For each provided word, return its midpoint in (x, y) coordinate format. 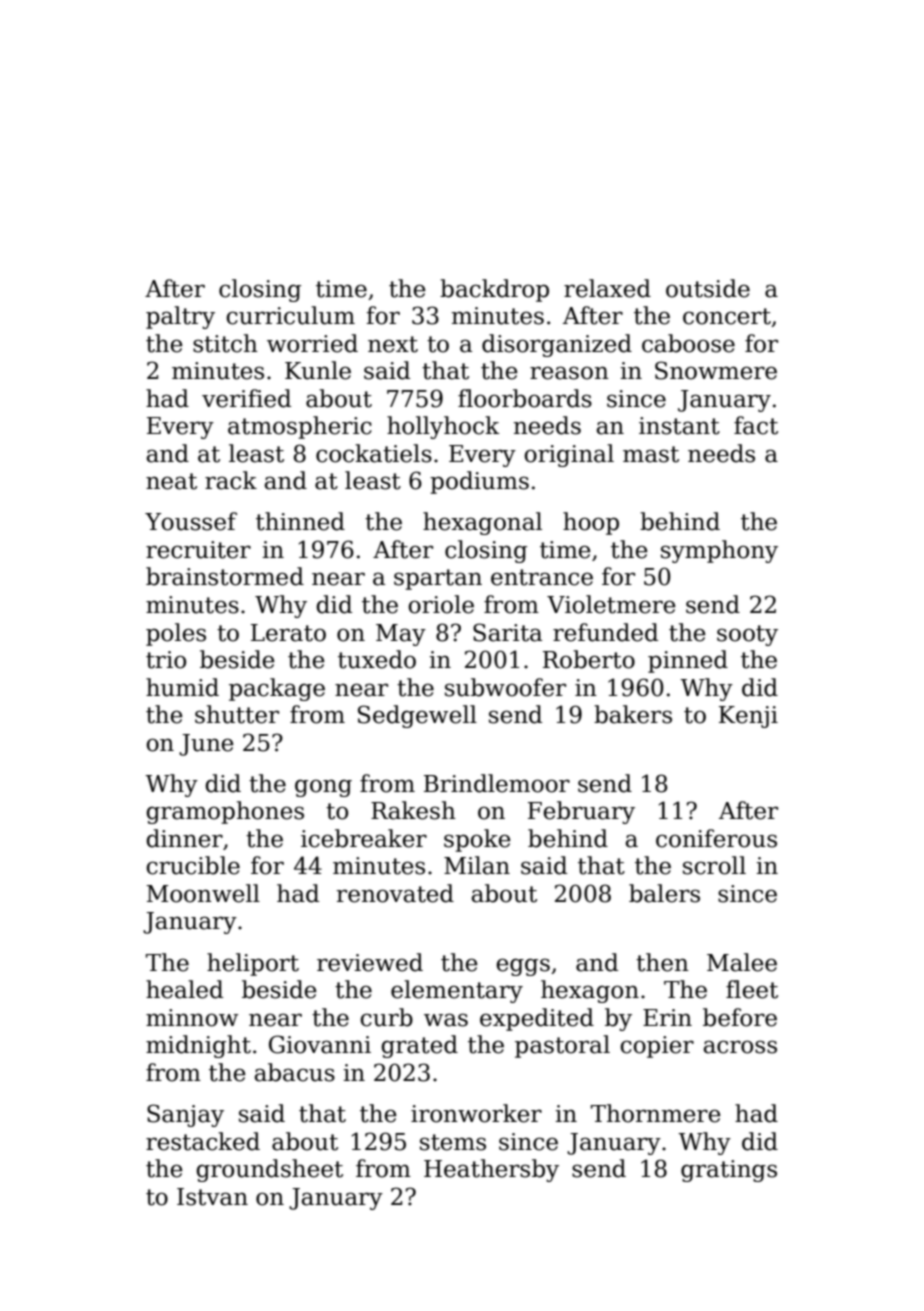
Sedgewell (417, 716)
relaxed (607, 288)
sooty (747, 635)
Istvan (212, 1197)
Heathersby (491, 1170)
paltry (180, 317)
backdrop (494, 290)
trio (166, 660)
